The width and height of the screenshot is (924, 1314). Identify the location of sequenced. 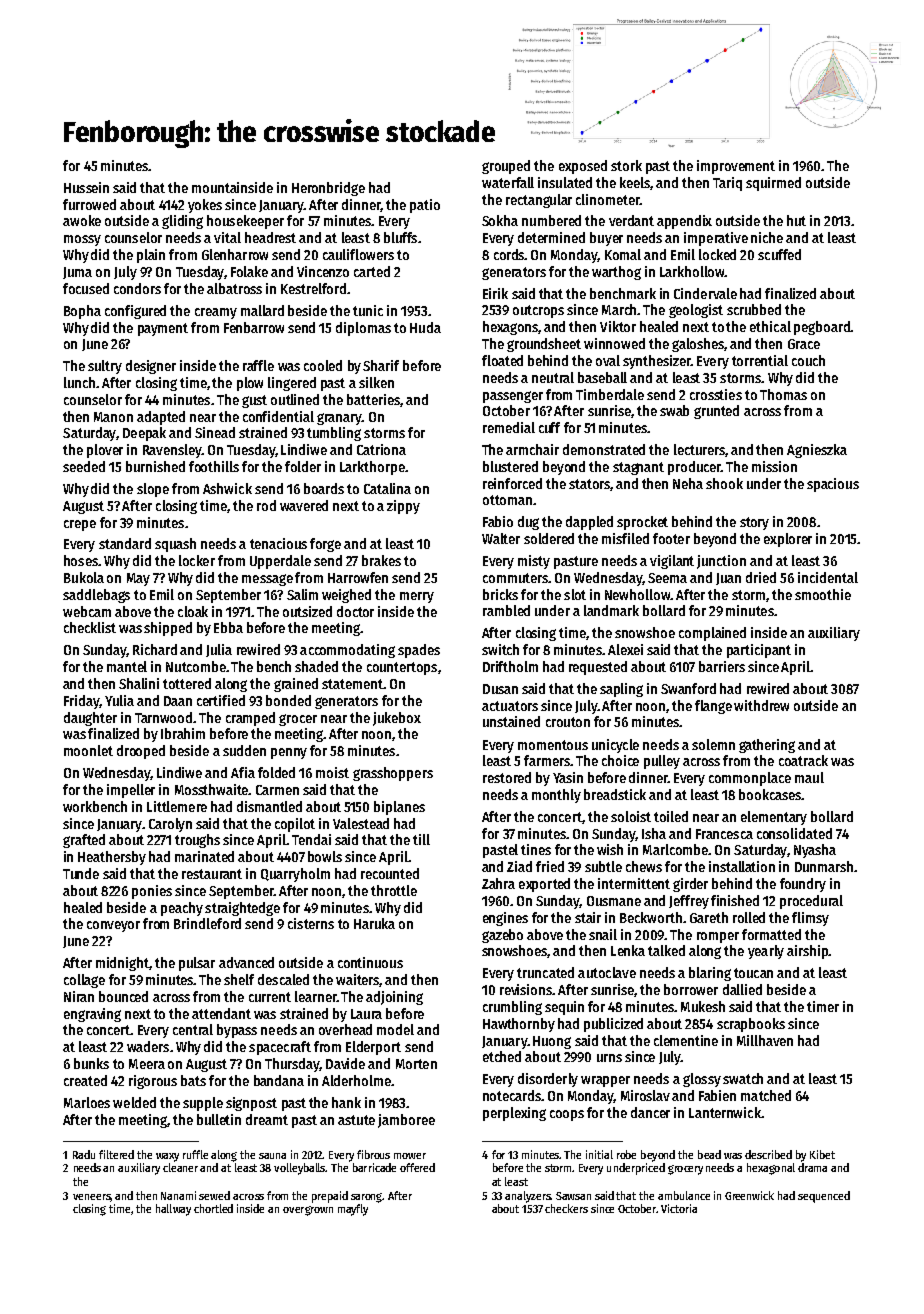
(824, 1197).
